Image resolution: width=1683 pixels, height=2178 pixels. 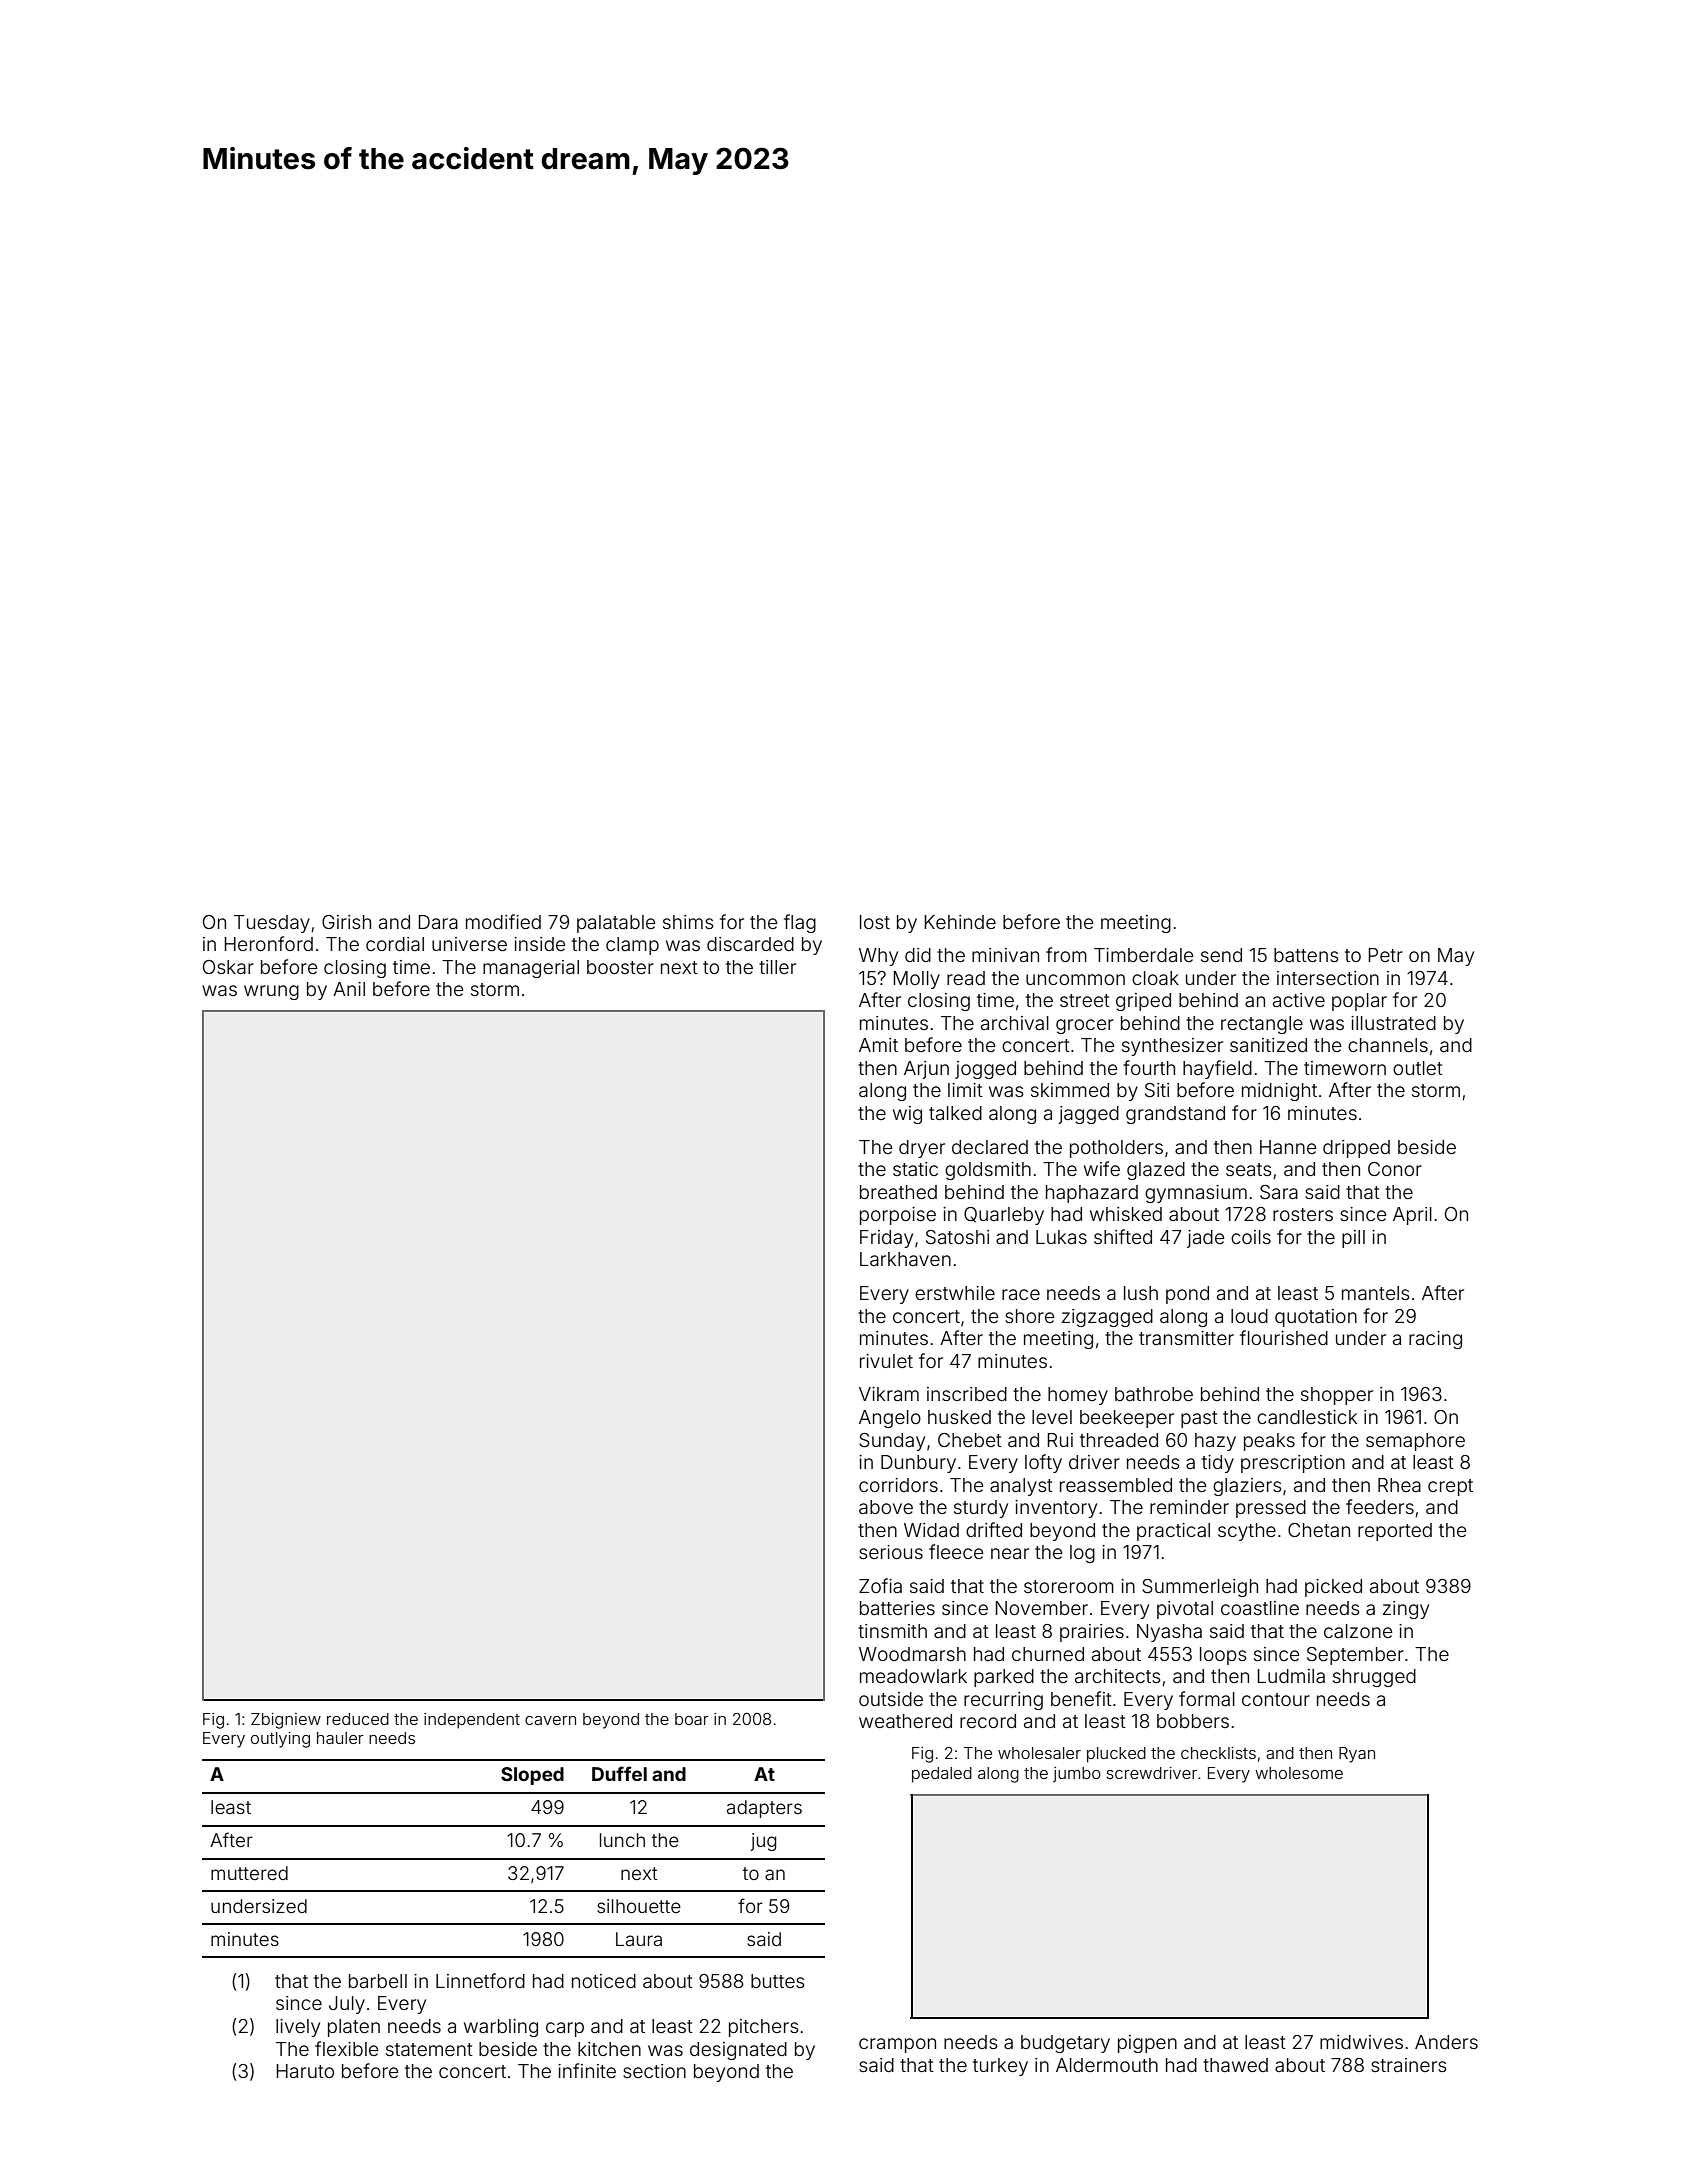 What do you see at coordinates (1415, 1442) in the screenshot?
I see `semaphore` at bounding box center [1415, 1442].
